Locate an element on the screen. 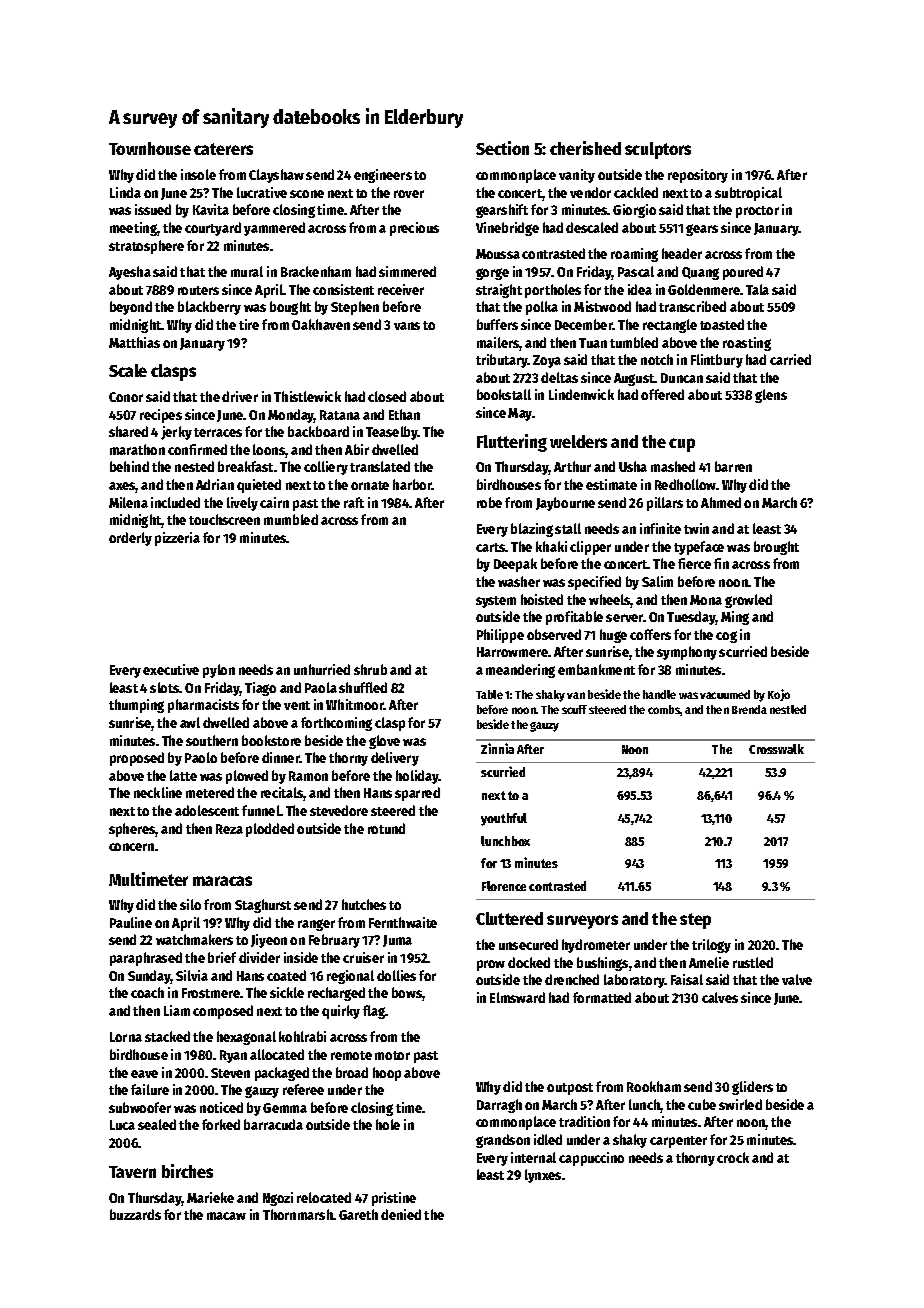 This screenshot has height=1308, width=924. vanity is located at coordinates (577, 176).
